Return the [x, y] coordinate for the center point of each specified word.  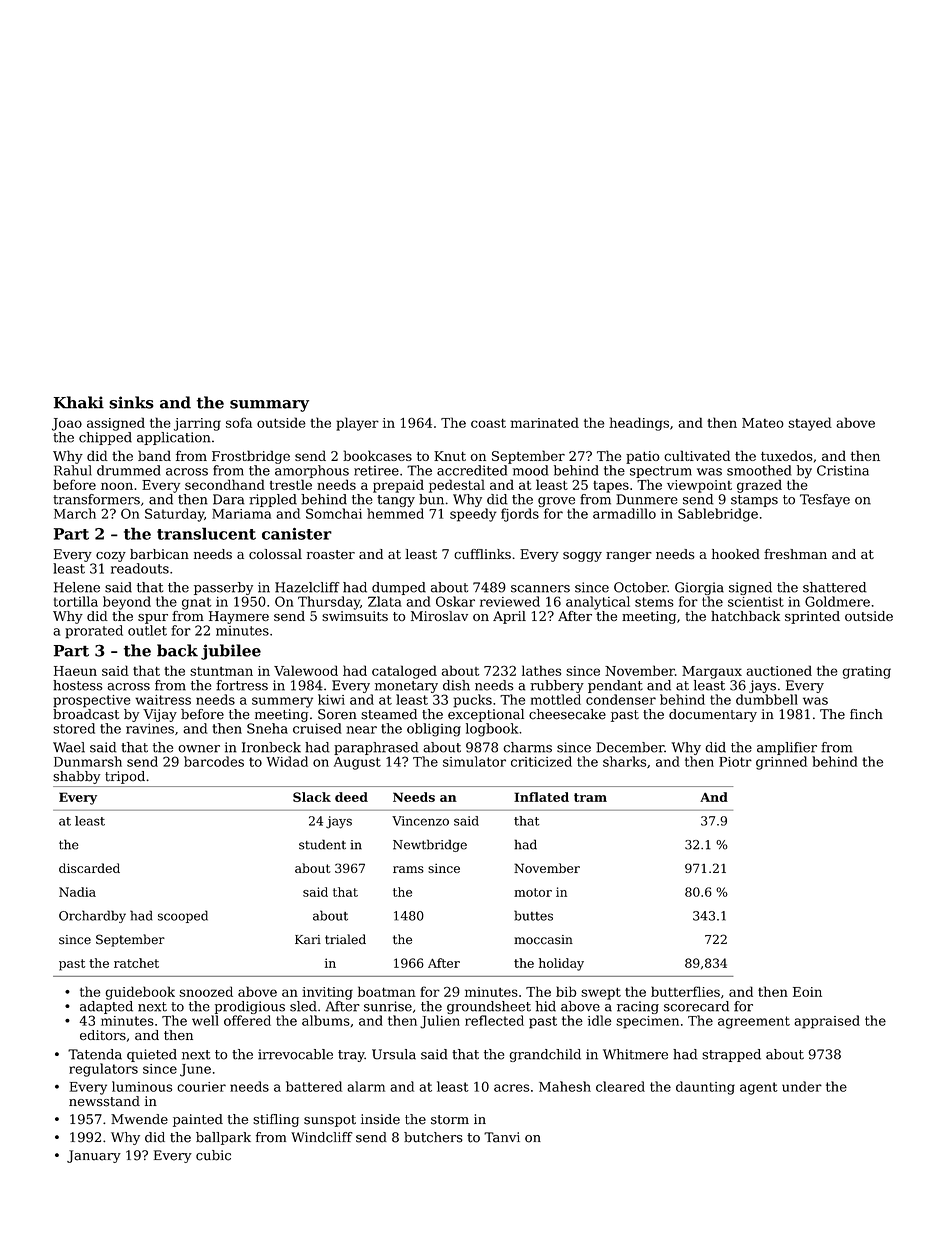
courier [201, 1087]
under [802, 1086]
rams [408, 869]
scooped [183, 916]
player [357, 424]
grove [556, 502]
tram [590, 797]
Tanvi [502, 1137]
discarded [89, 868]
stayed [810, 424]
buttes [533, 915]
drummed [128, 470]
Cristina [843, 470]
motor [533, 892]
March [75, 513]
